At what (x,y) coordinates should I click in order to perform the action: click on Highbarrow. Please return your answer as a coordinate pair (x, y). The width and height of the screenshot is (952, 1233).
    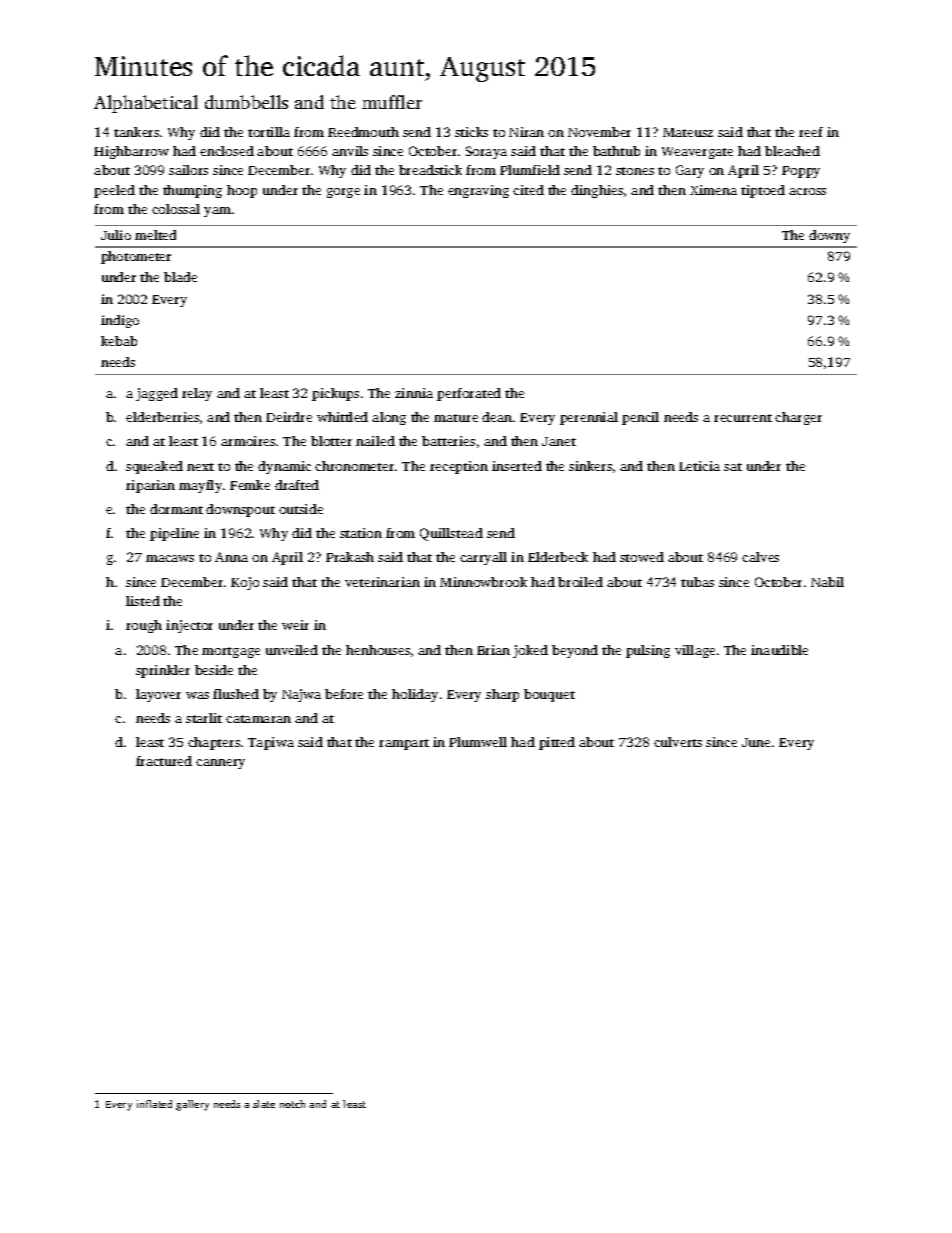
    Looking at the image, I should click on (131, 152).
